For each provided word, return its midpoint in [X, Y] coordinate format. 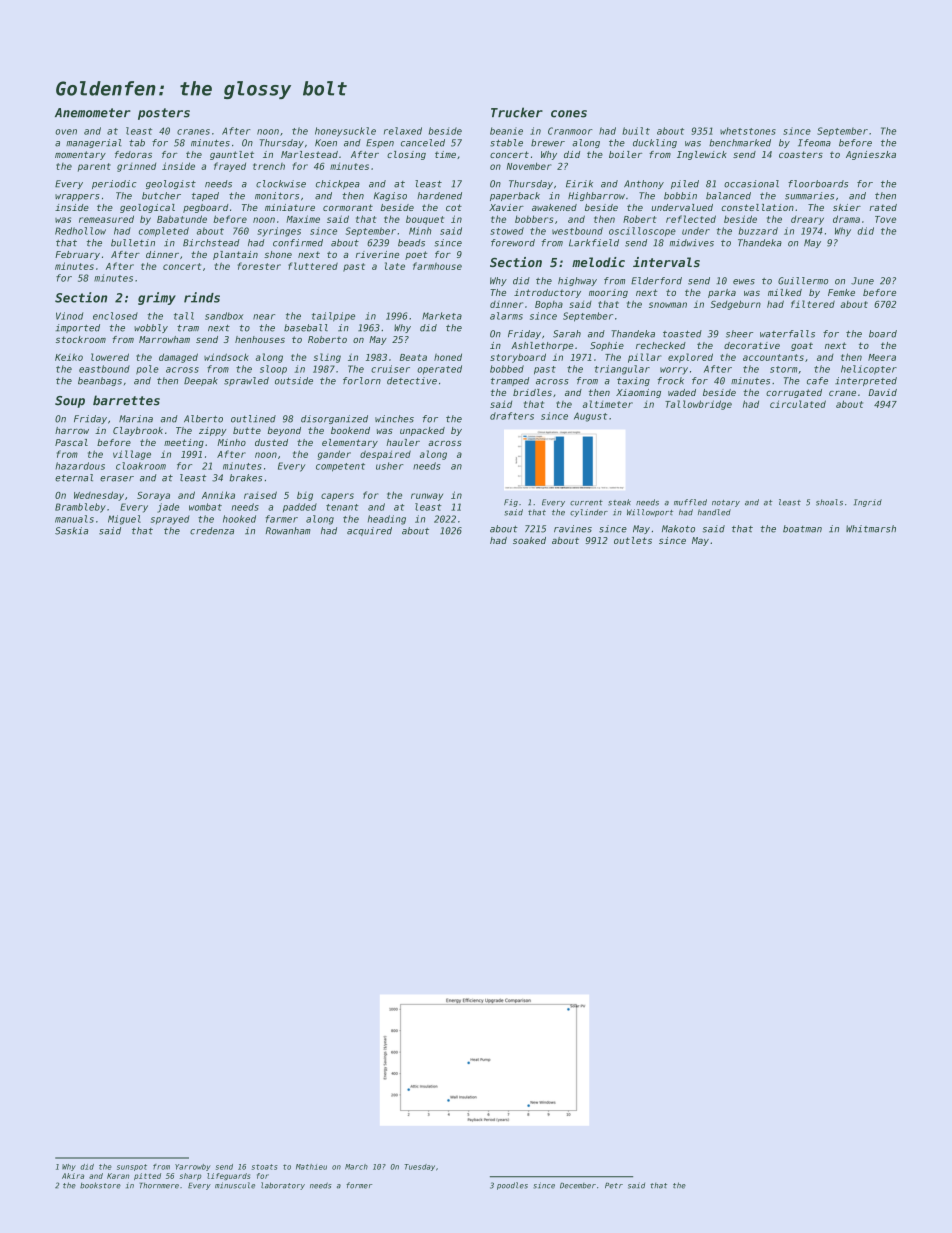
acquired [369, 531]
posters [164, 114]
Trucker [517, 112]
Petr [614, 1186]
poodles [512, 1186]
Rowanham [288, 531]
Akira [73, 1176]
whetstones [748, 131]
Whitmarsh [871, 529]
